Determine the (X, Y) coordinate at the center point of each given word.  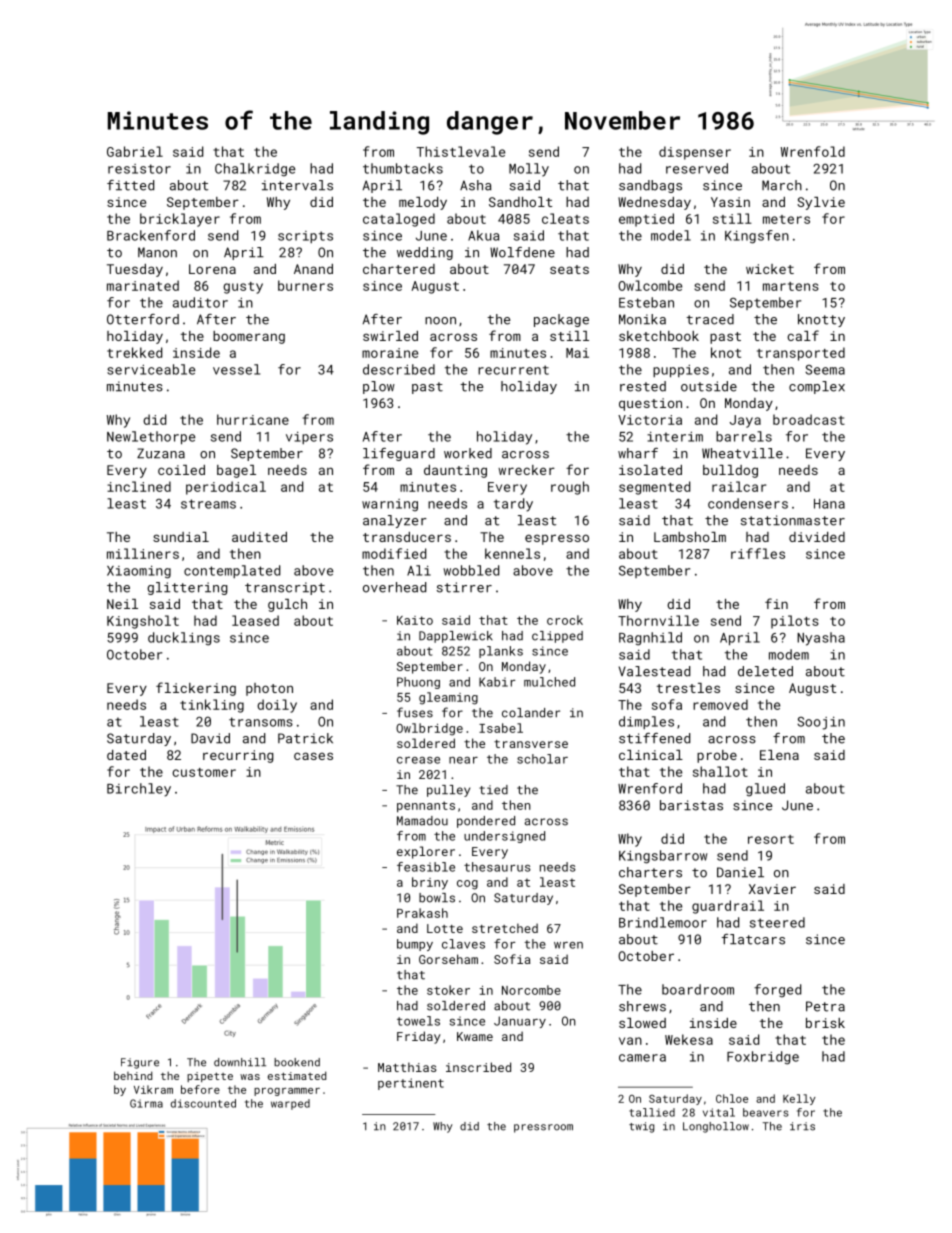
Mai (577, 353)
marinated (143, 285)
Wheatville (742, 453)
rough (570, 488)
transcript (285, 588)
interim (675, 437)
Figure (140, 1063)
